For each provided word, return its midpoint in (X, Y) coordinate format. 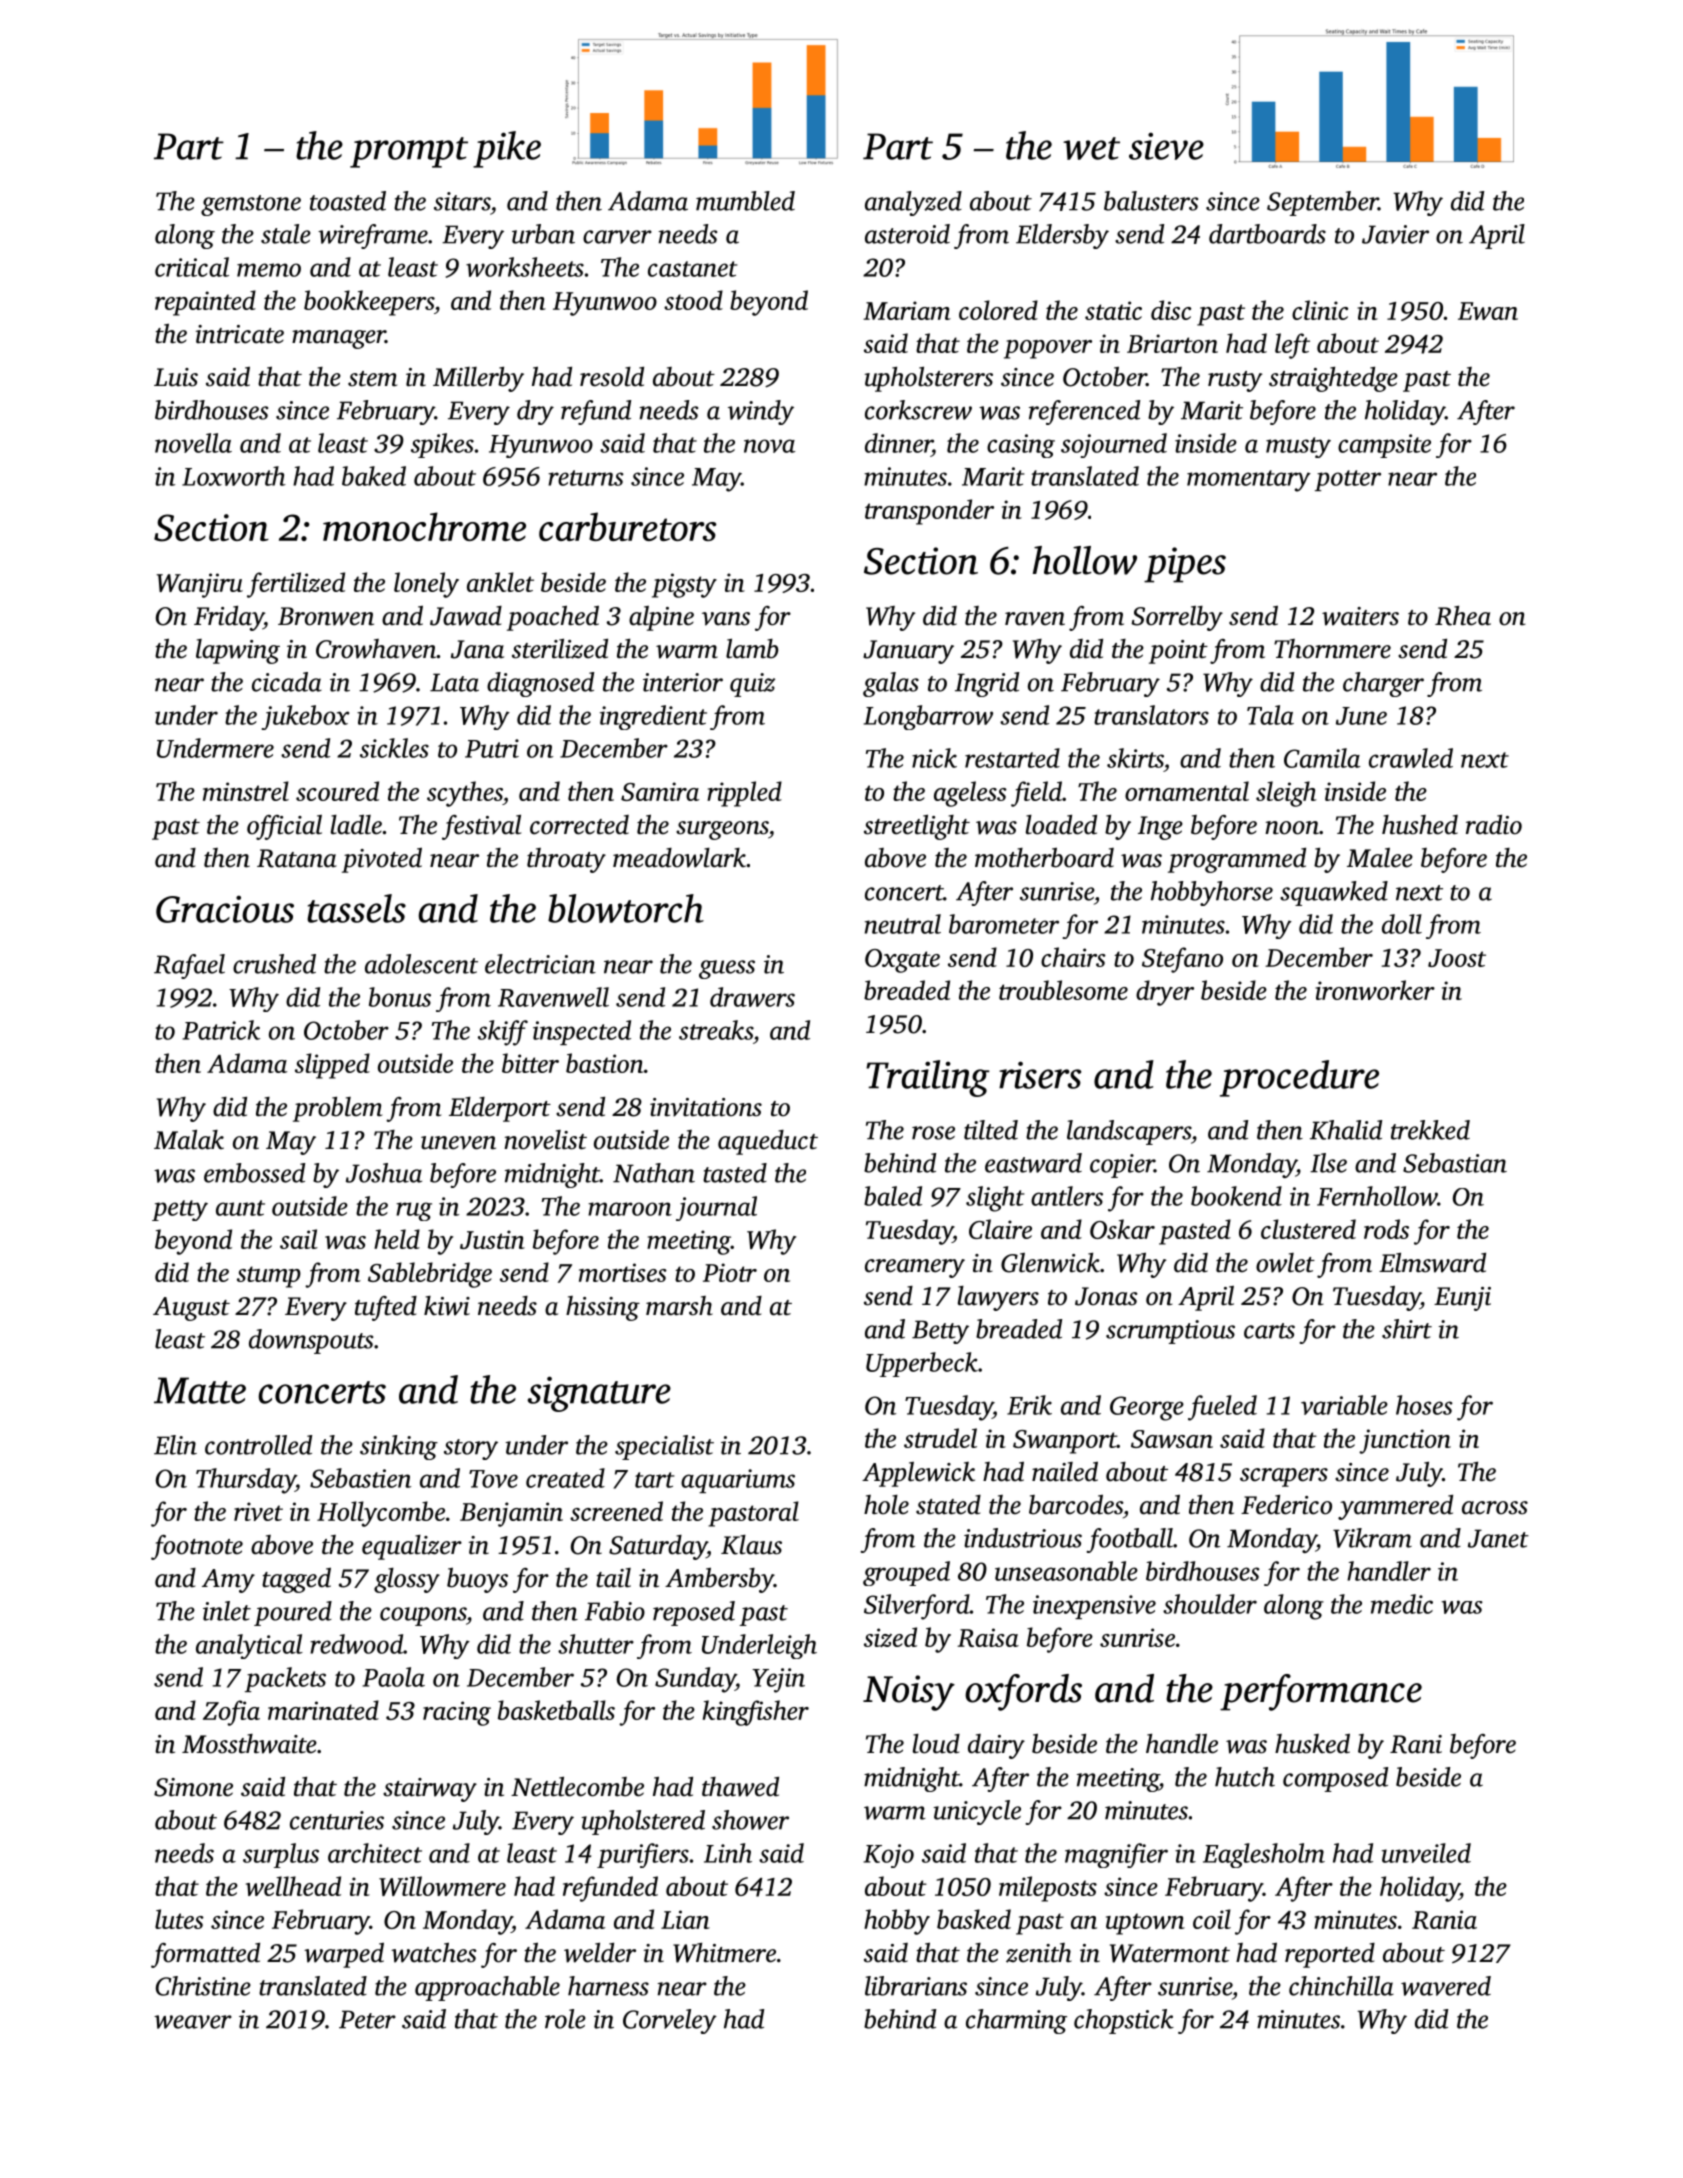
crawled (1411, 758)
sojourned (1114, 445)
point (1178, 652)
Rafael (189, 966)
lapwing (238, 651)
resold (612, 377)
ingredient (653, 717)
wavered (1446, 1986)
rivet (258, 1511)
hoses (1424, 1405)
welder (600, 1953)
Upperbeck (922, 1364)
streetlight (917, 827)
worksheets (525, 267)
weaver (193, 2022)
